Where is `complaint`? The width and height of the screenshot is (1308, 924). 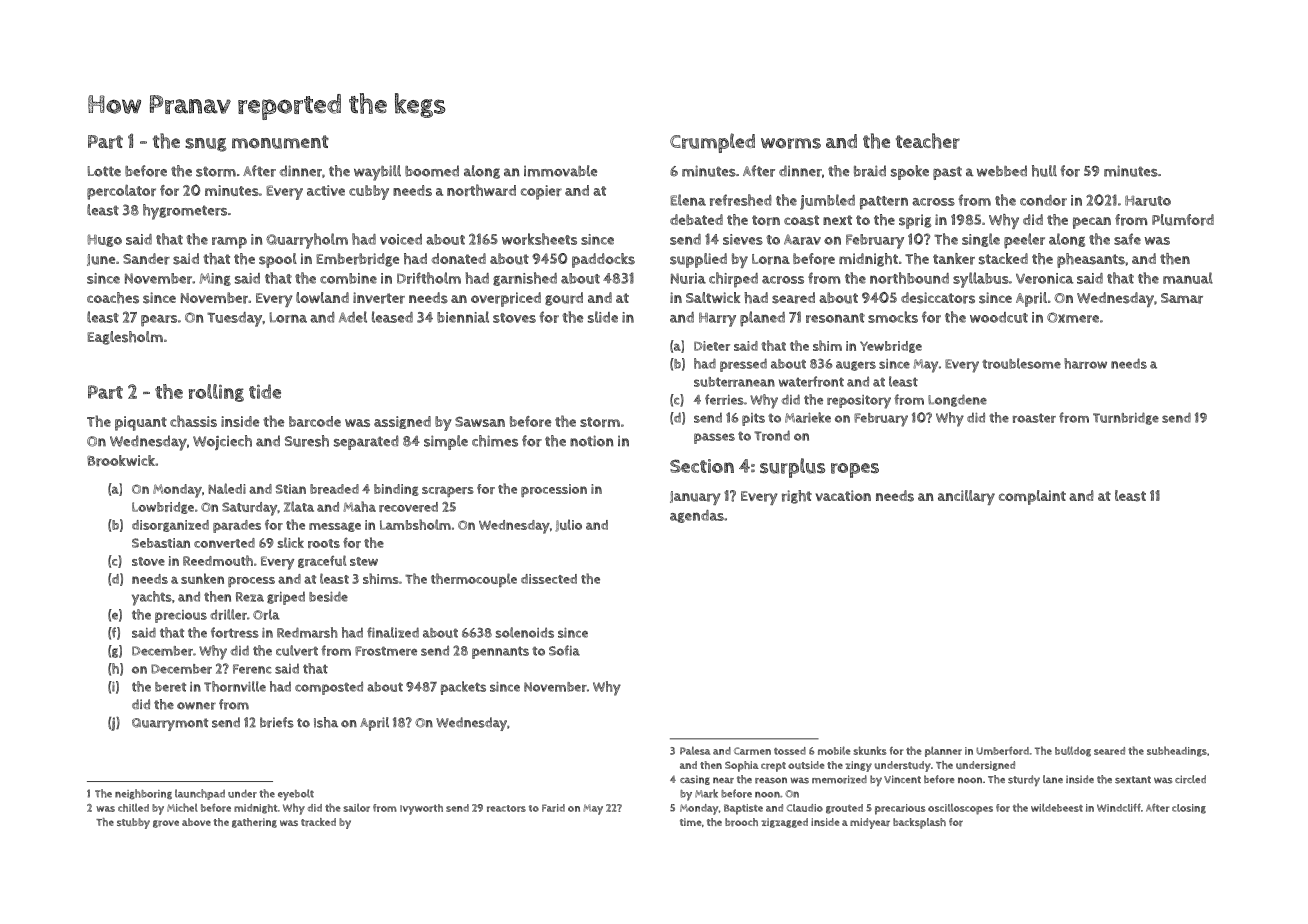
complaint is located at coordinates (1032, 497).
